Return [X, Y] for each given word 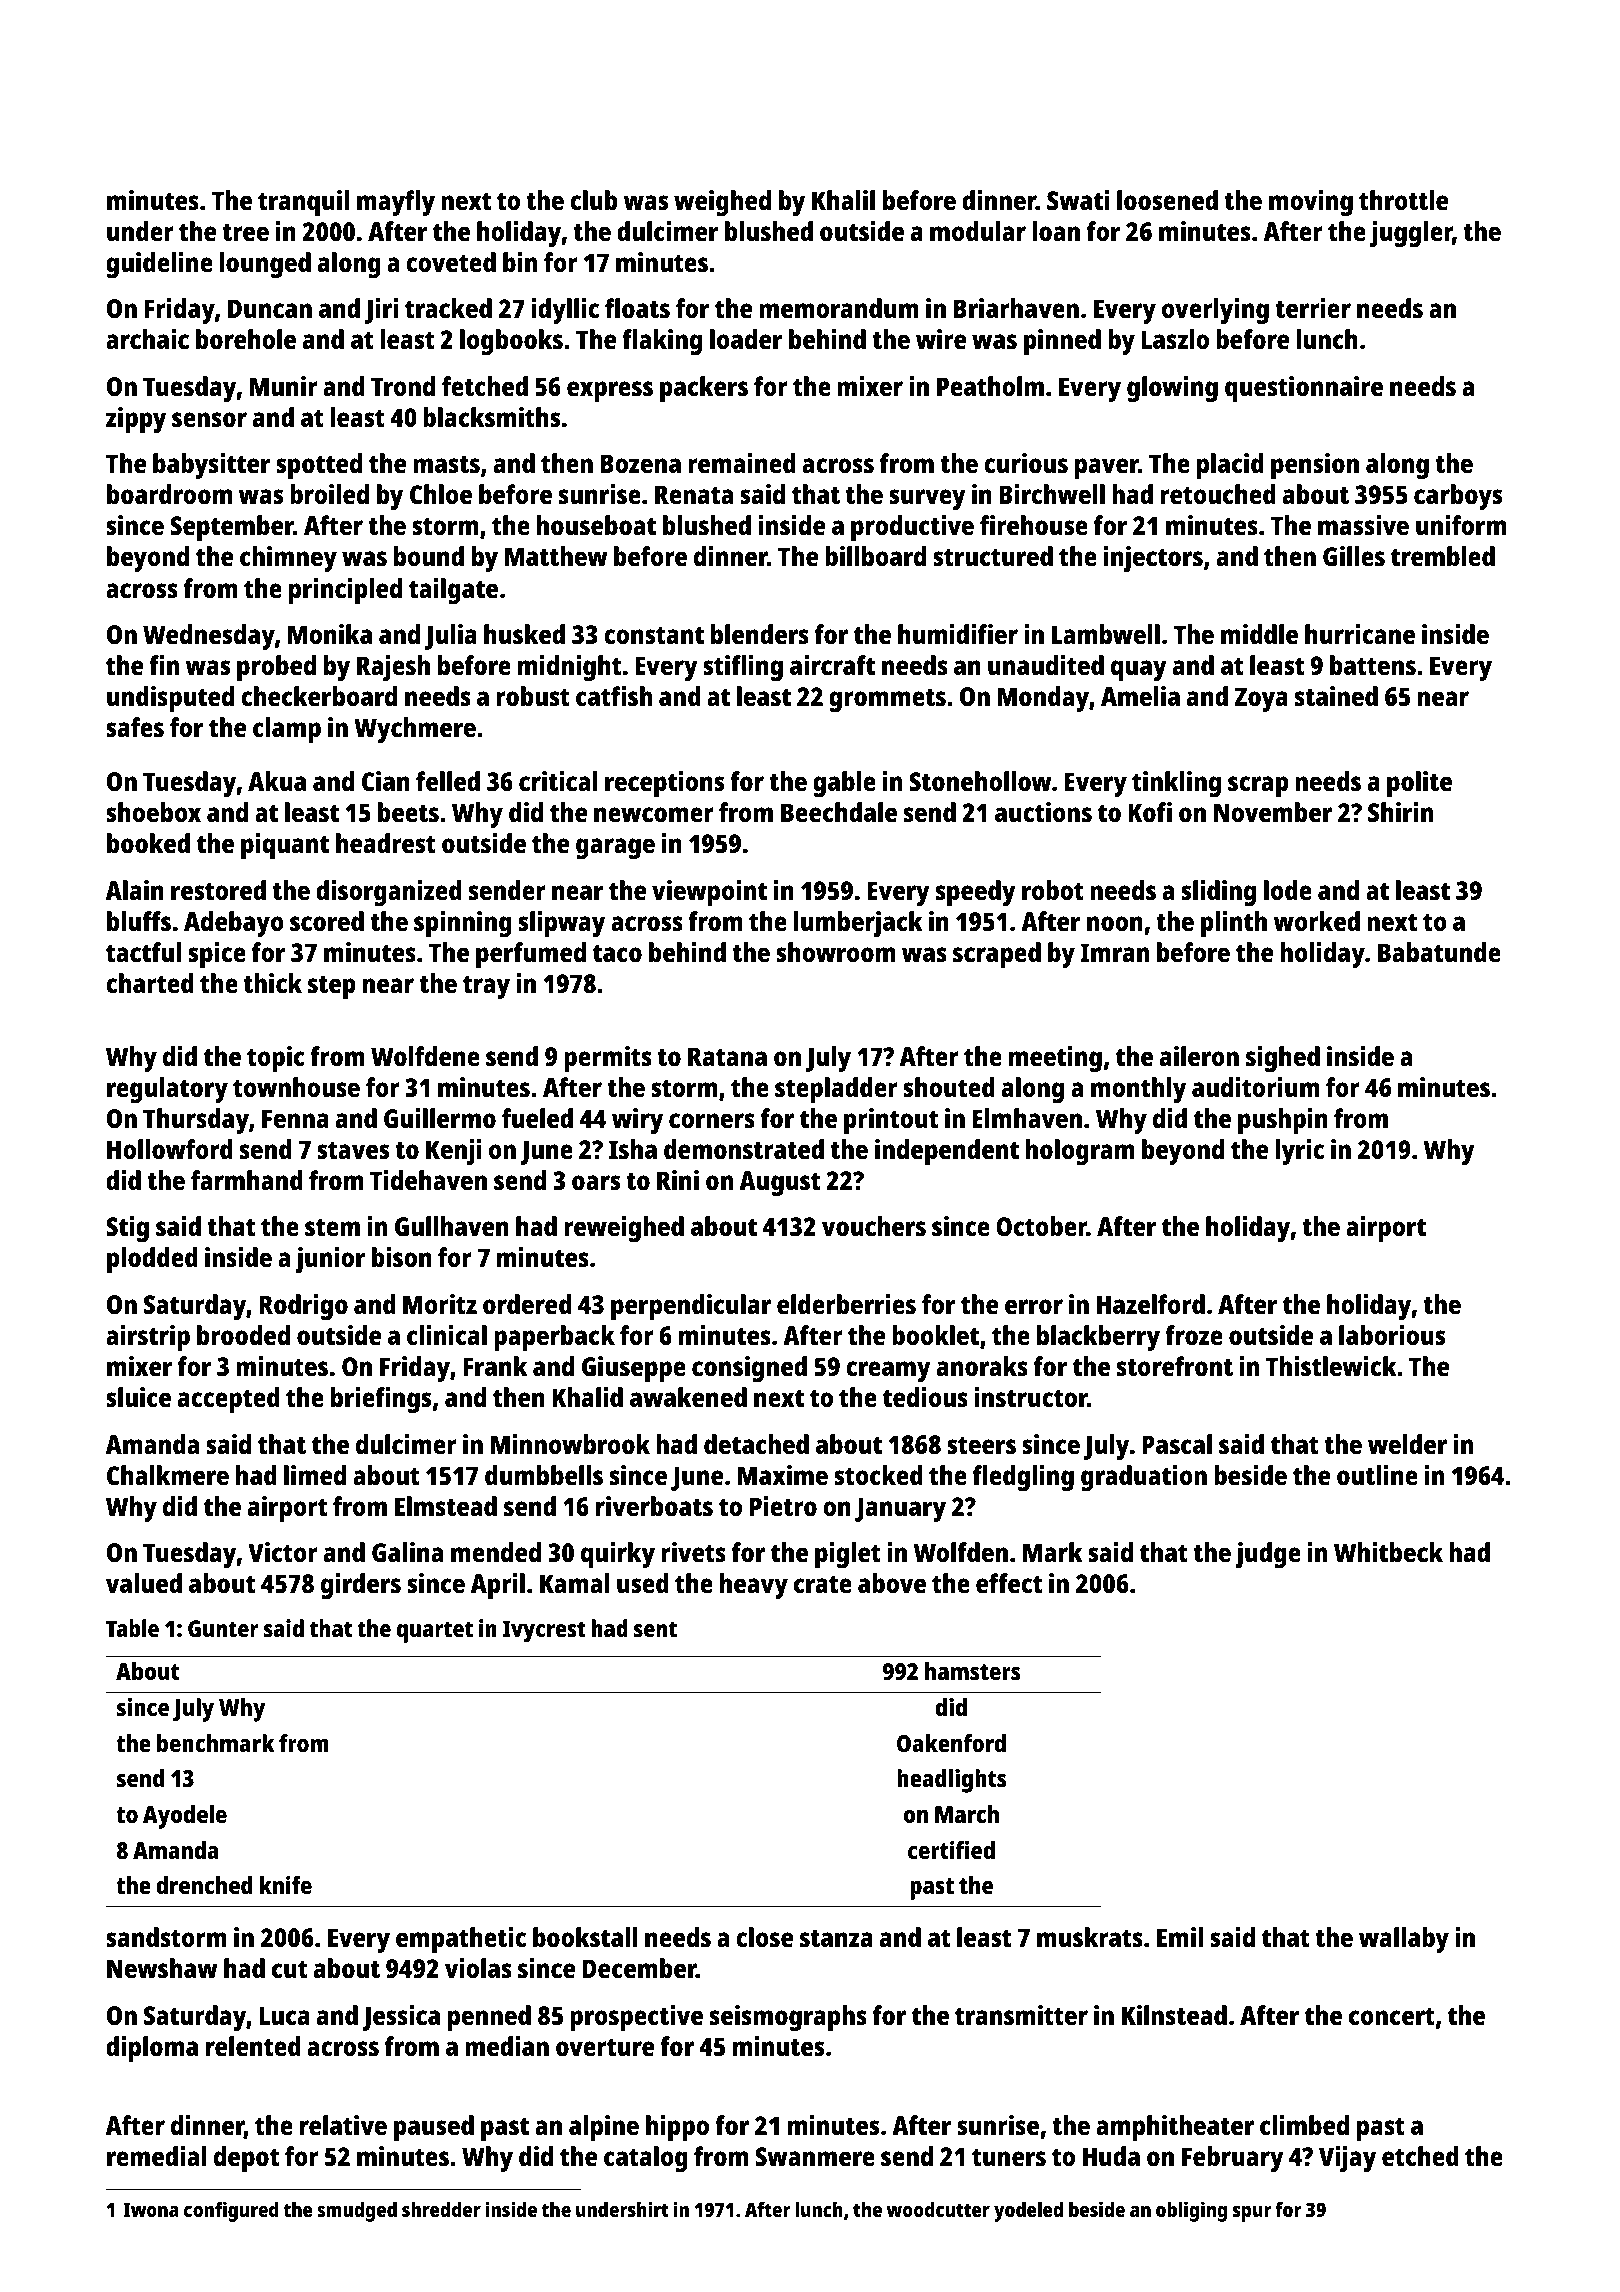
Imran [1114, 952]
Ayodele [185, 1817]
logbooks [511, 342]
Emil [1180, 1937]
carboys [1458, 497]
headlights [951, 1781]
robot [1053, 890]
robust [533, 696]
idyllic [565, 311]
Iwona [151, 2210]
